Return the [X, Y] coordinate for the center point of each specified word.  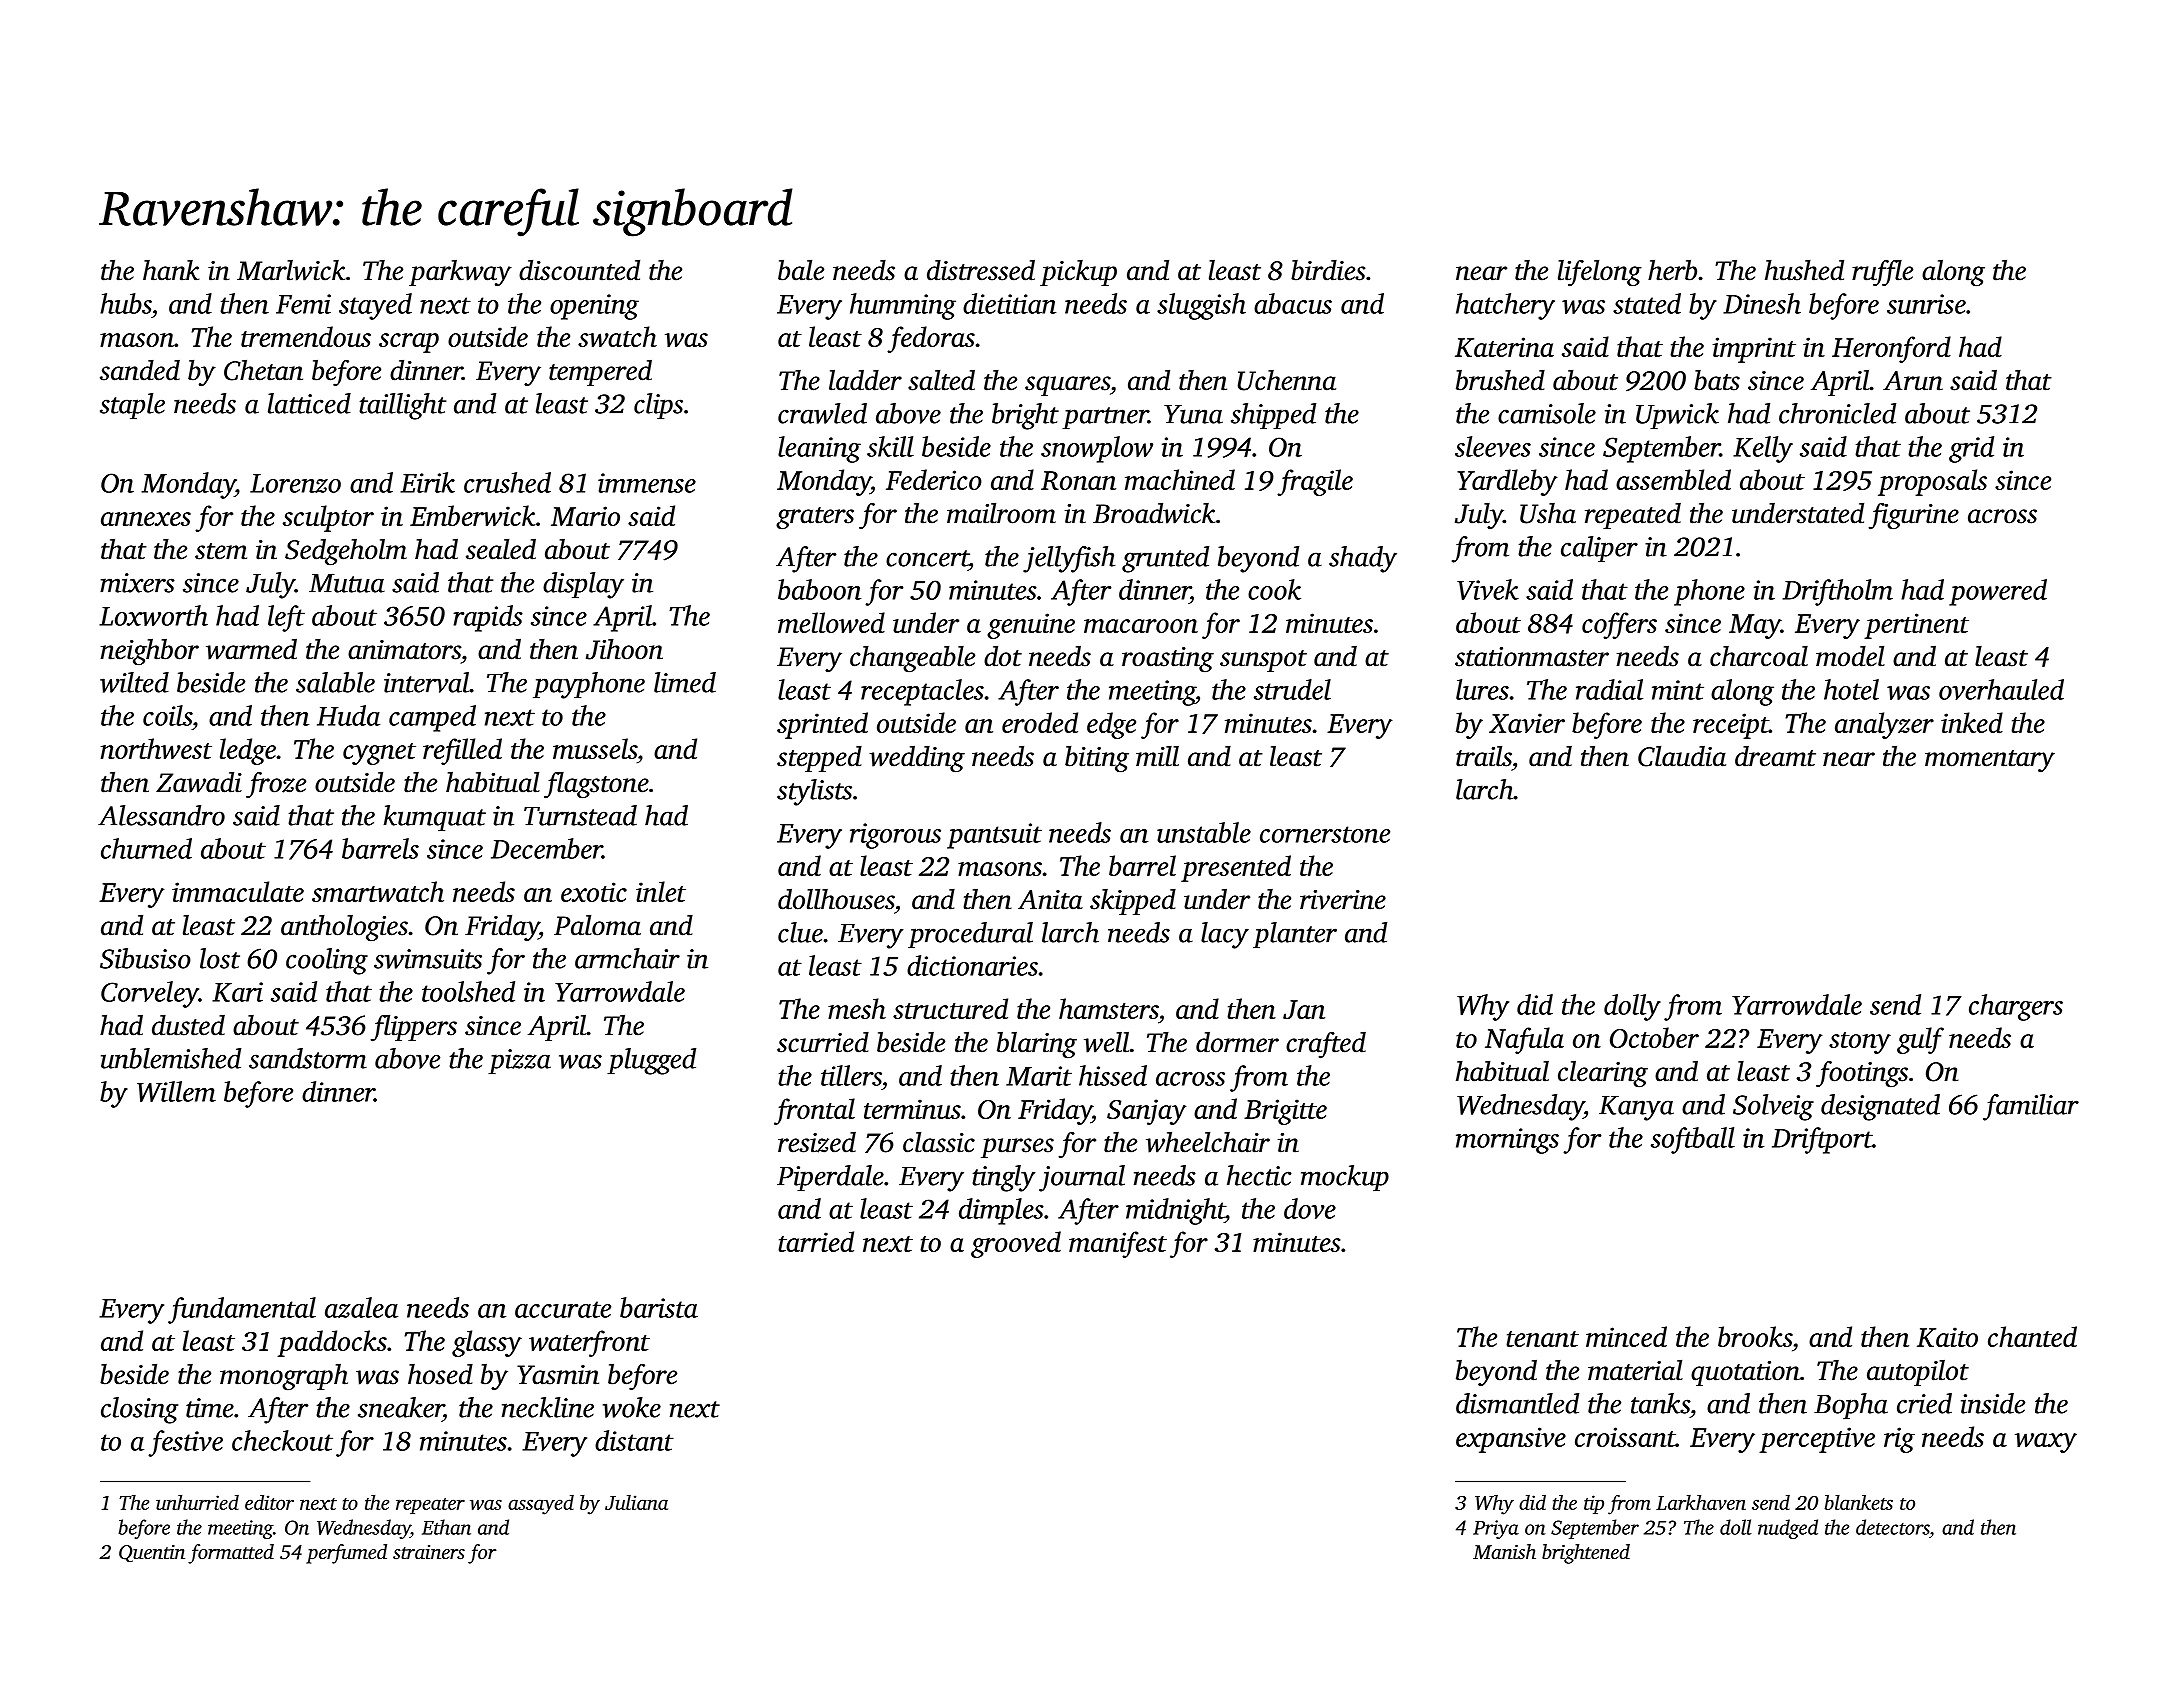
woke [632, 1407]
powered [1998, 592]
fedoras [931, 339]
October [1654, 1037]
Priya [1496, 1529]
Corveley [150, 994]
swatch [617, 336]
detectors [1893, 1527]
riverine [1343, 900]
